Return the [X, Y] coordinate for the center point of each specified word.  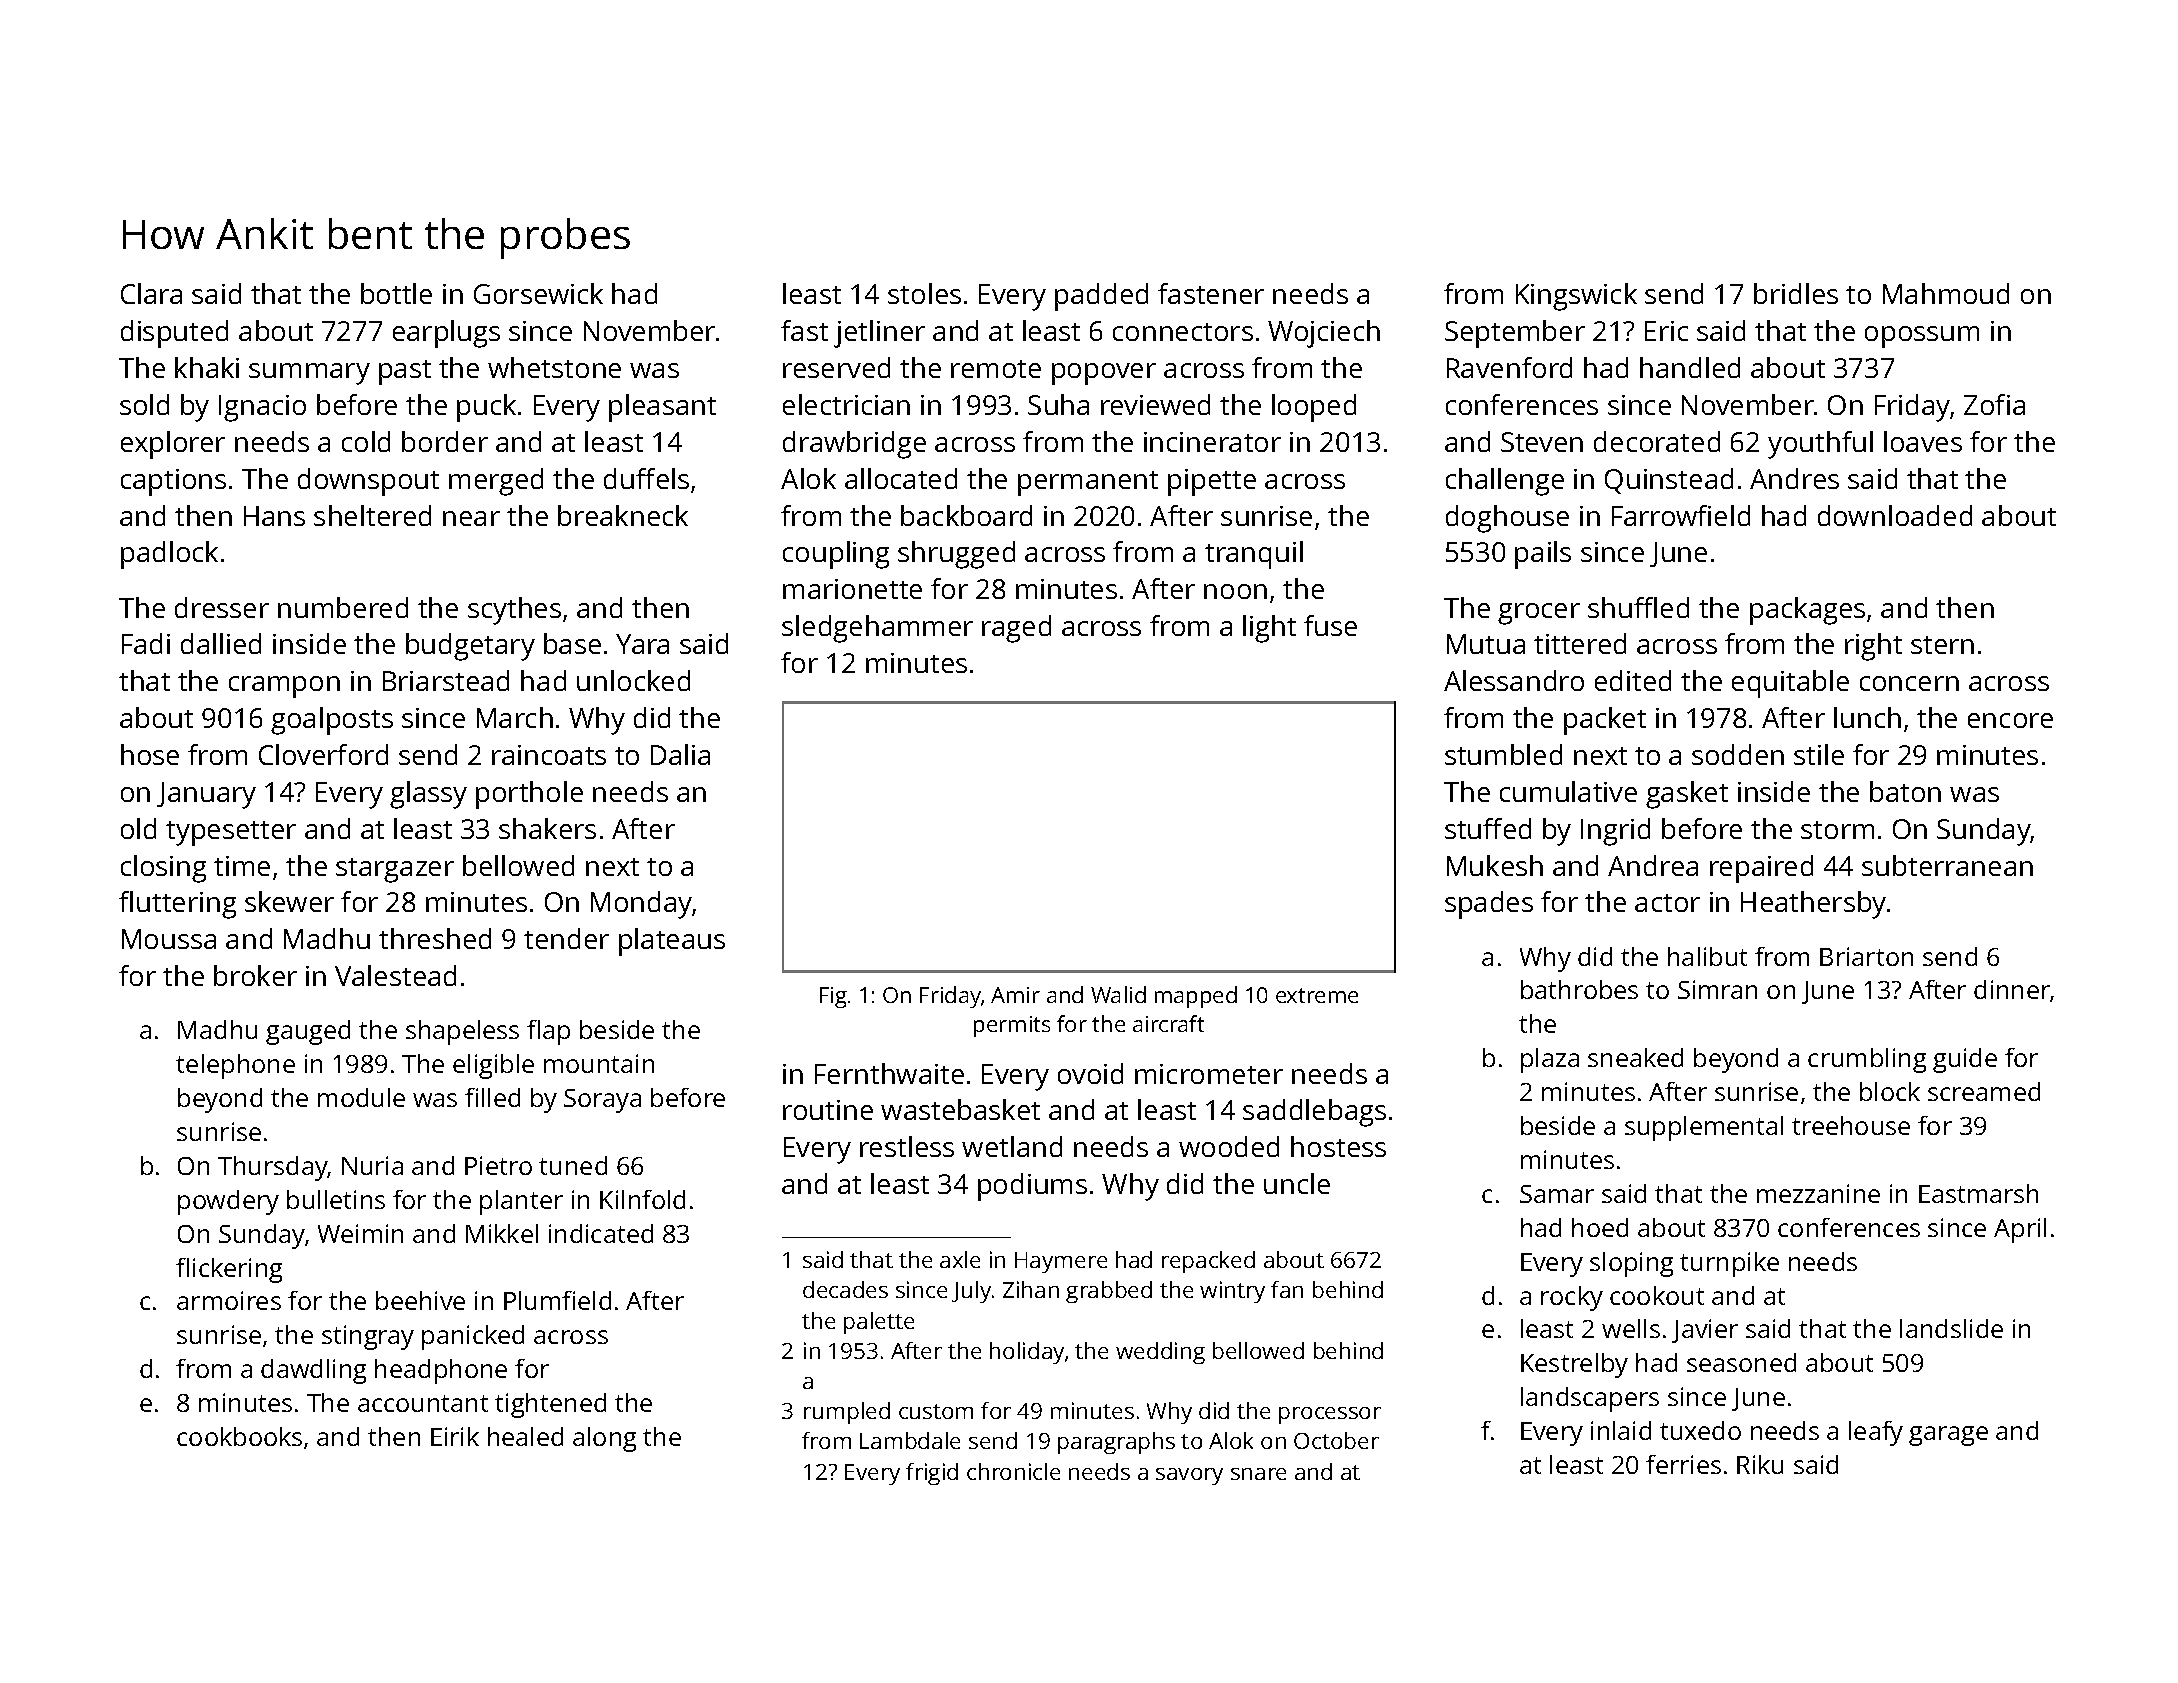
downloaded [1895, 515]
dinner [2012, 991]
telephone [235, 1066]
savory [1189, 1476]
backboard [966, 515]
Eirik [455, 1436]
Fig [833, 997]
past [405, 372]
